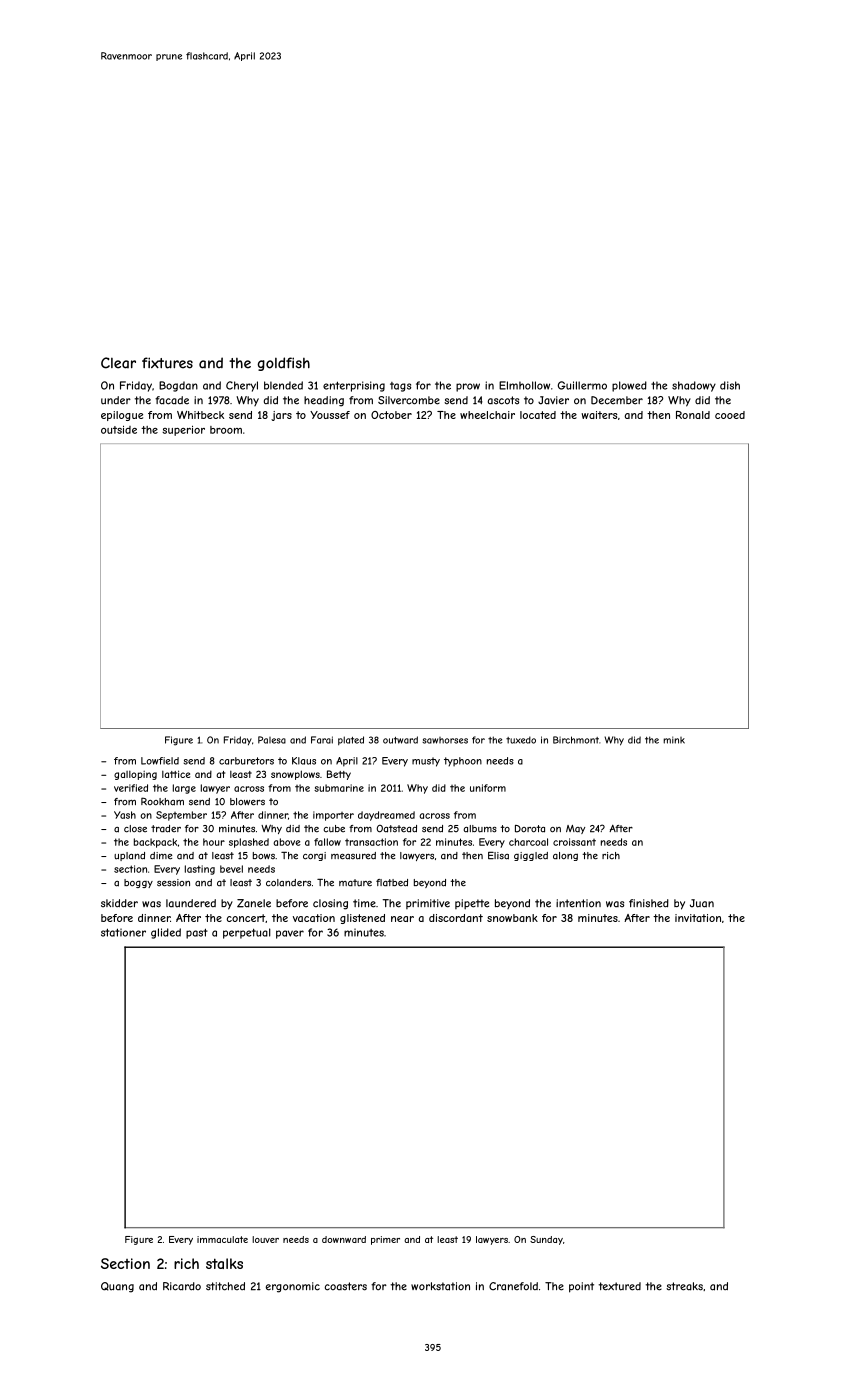 This document has width=849, height=1400. I want to click on mature, so click(355, 882).
